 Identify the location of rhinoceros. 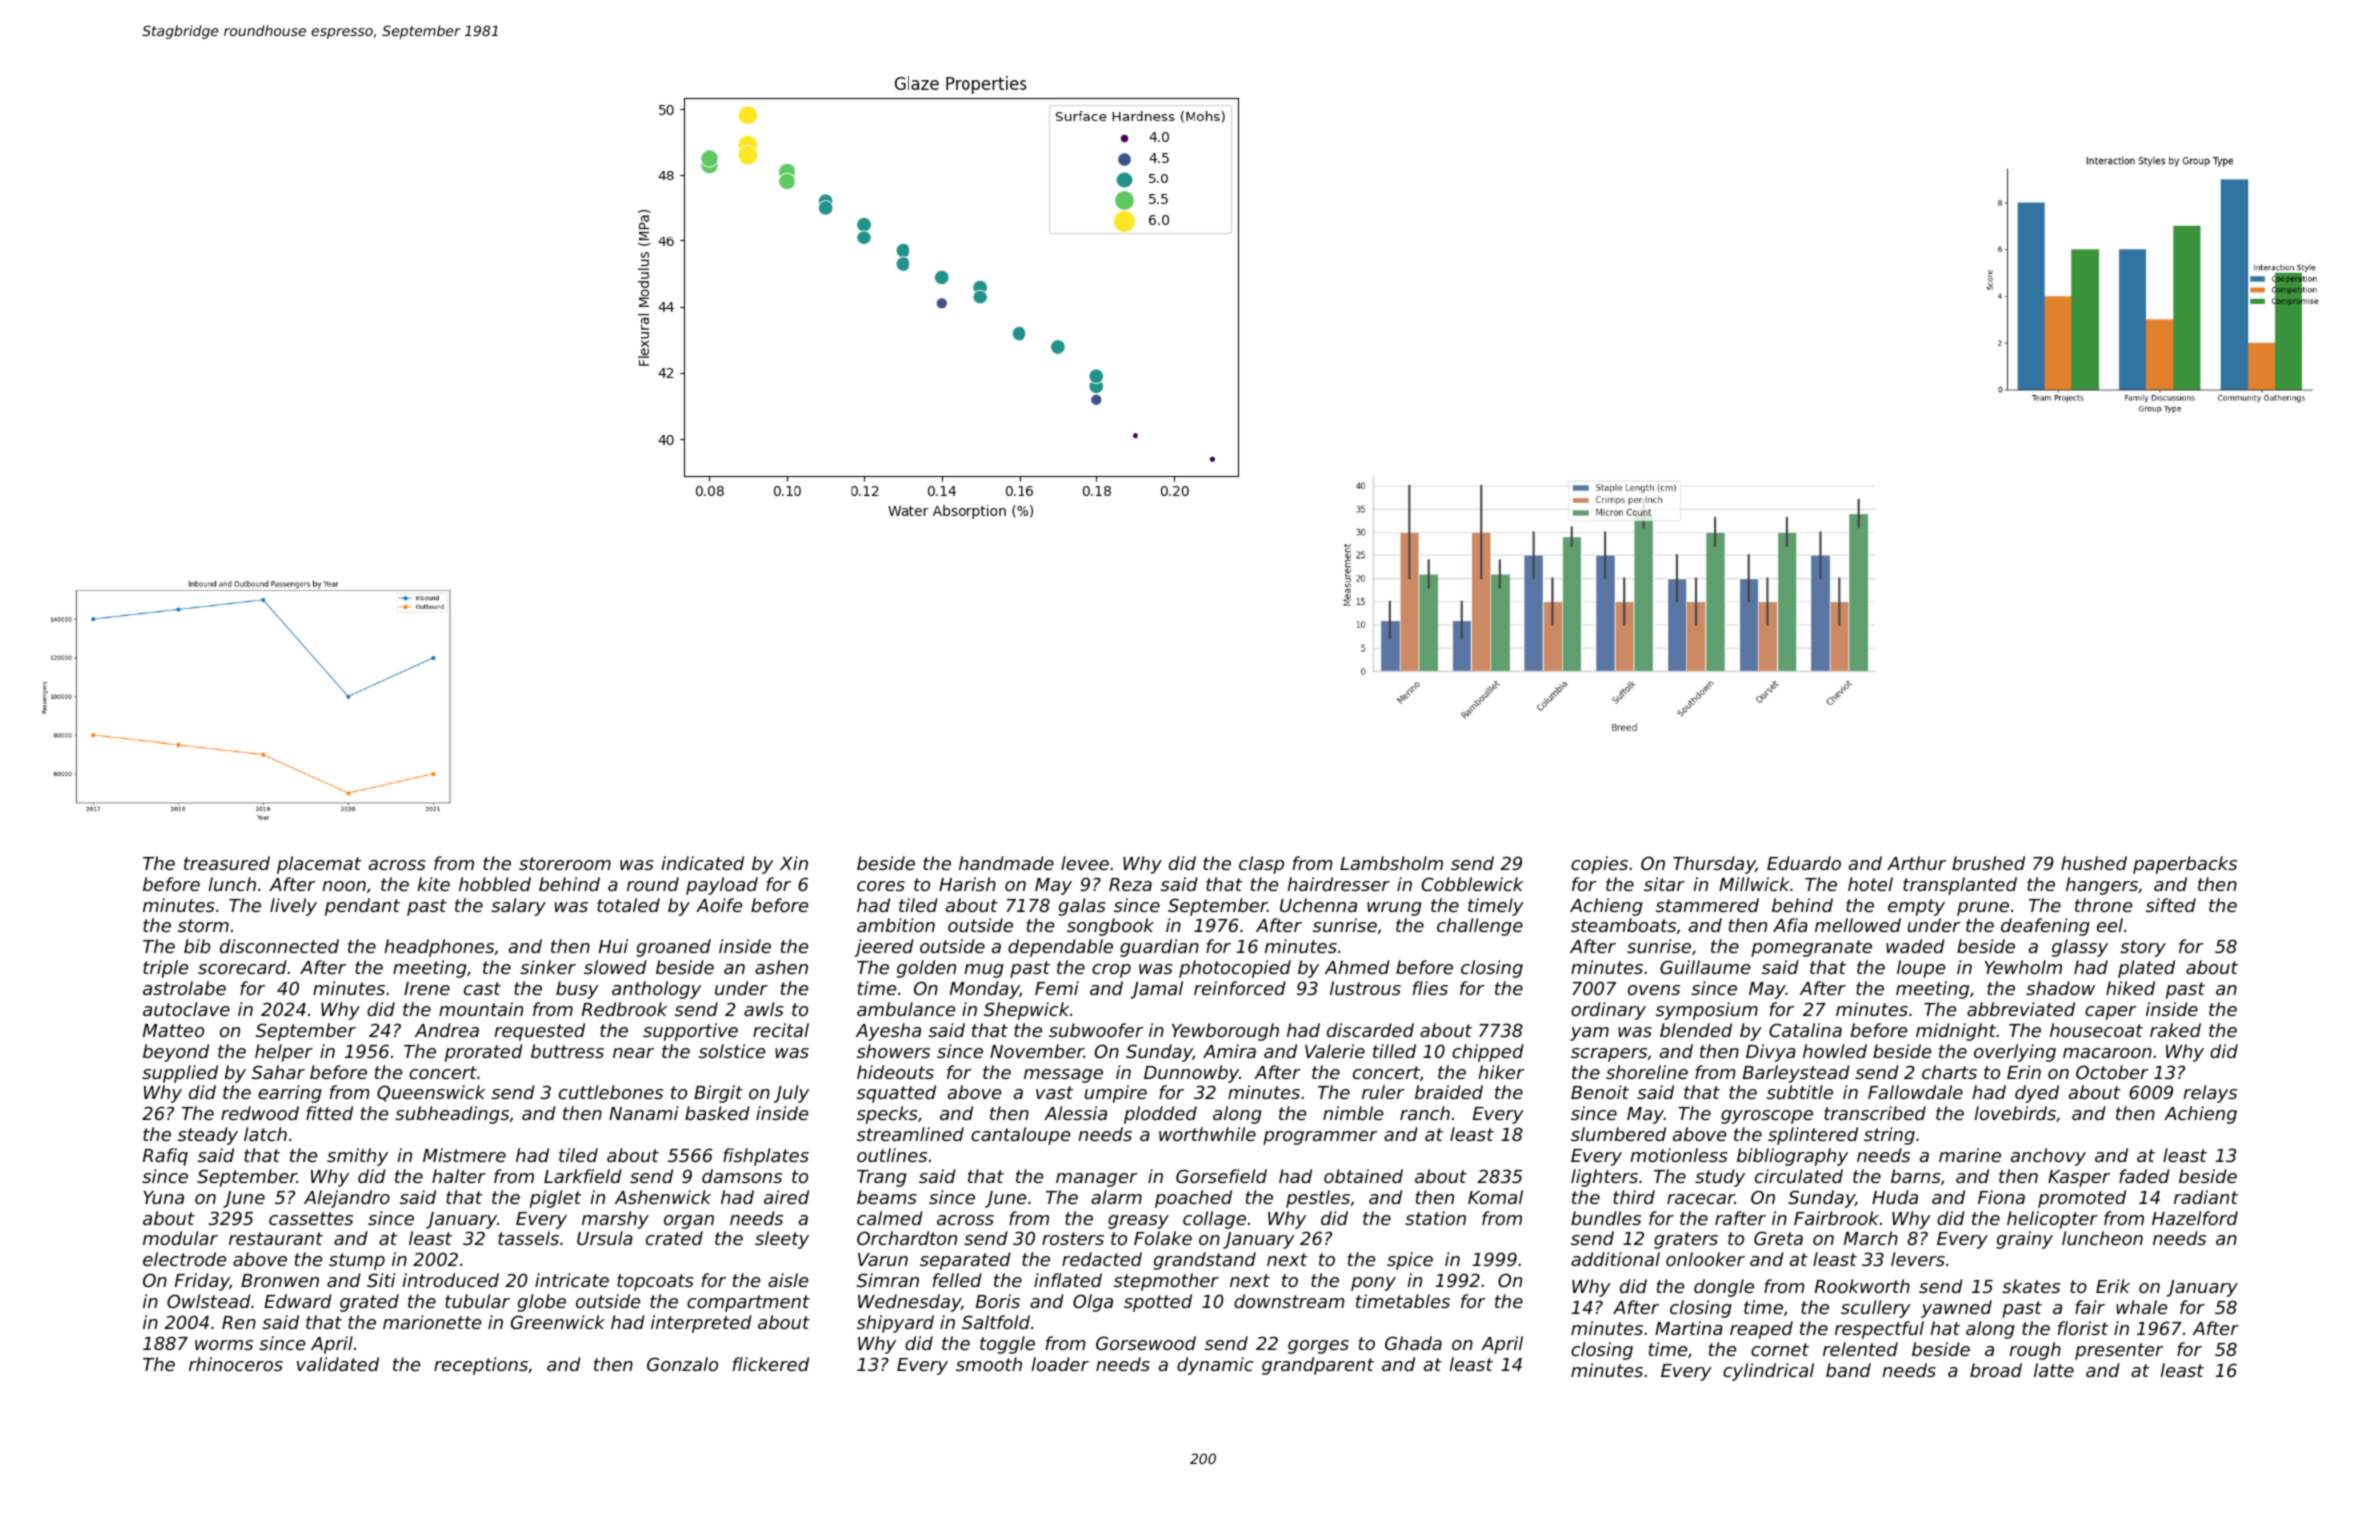
(236, 1364).
